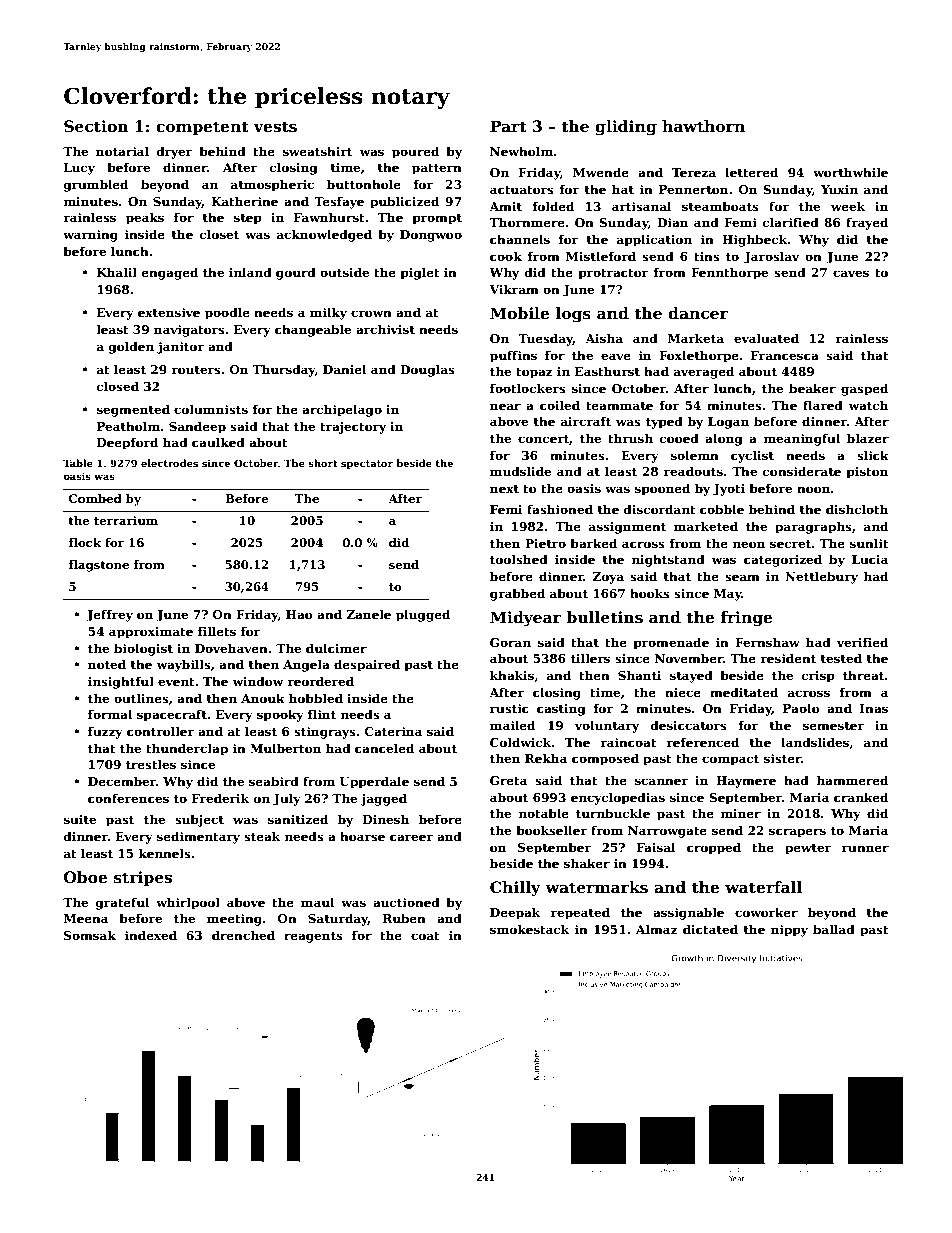 Image resolution: width=952 pixels, height=1233 pixels. Describe the element at coordinates (508, 126) in the image. I see `Part` at that location.
